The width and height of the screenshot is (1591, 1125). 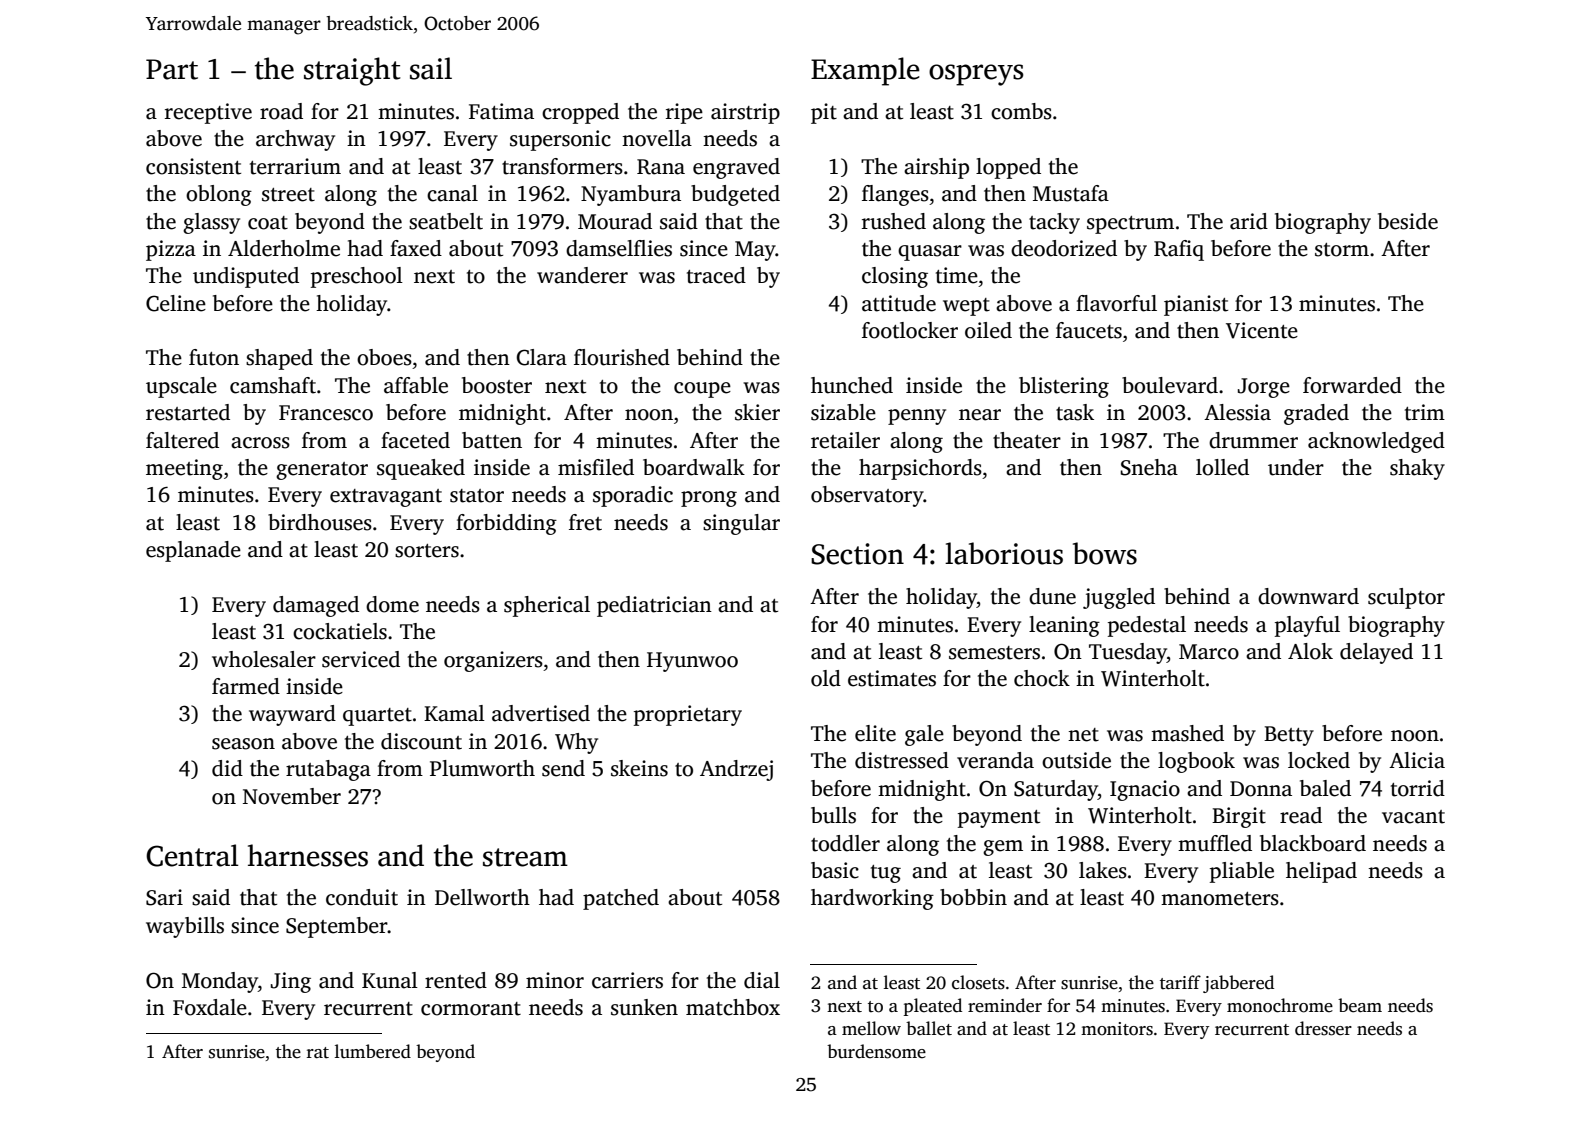 What do you see at coordinates (279, 359) in the screenshot?
I see `shaped` at bounding box center [279, 359].
